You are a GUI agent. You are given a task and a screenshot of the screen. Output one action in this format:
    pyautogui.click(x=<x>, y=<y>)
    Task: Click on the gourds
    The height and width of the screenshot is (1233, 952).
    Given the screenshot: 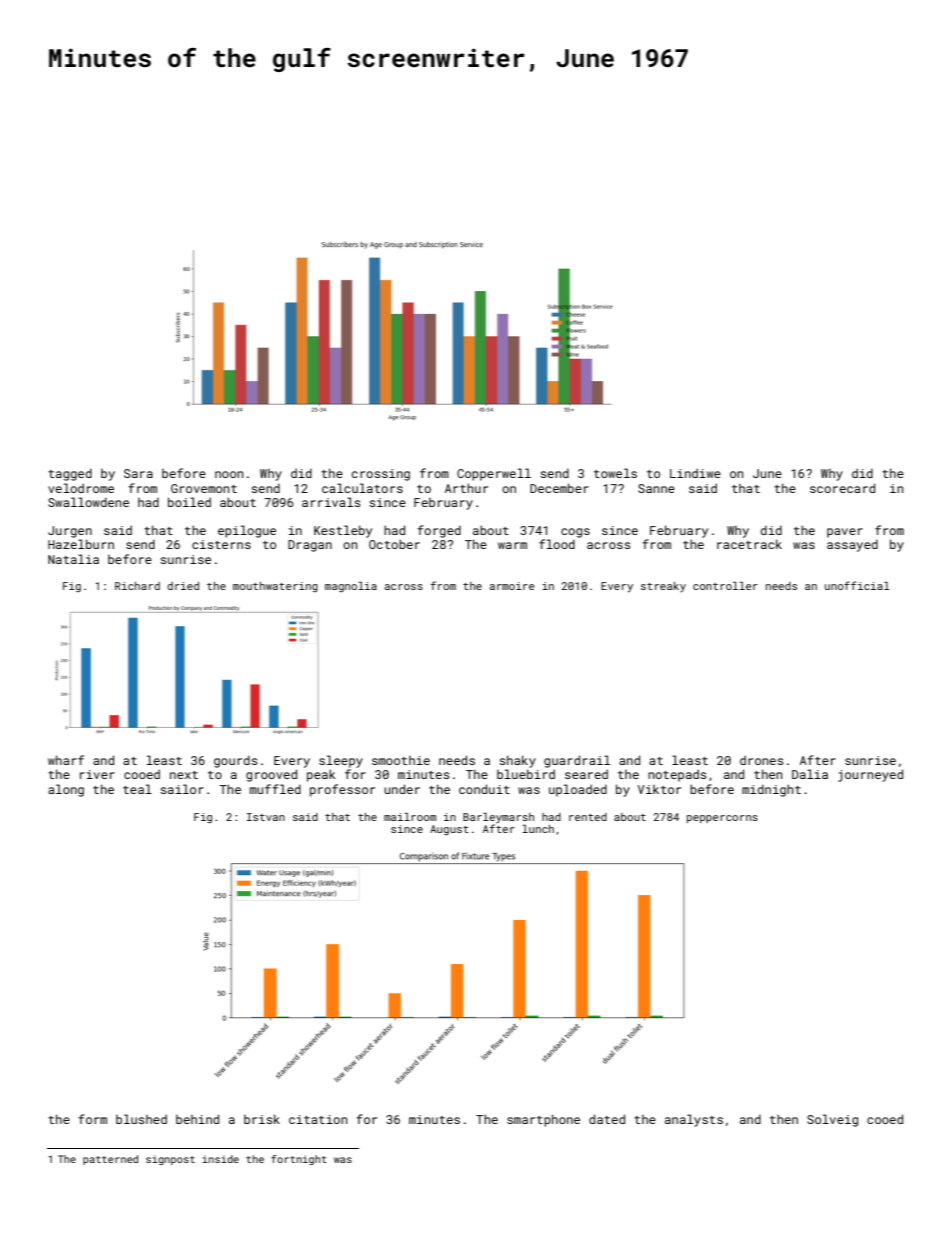 What is the action you would take?
    pyautogui.click(x=235, y=761)
